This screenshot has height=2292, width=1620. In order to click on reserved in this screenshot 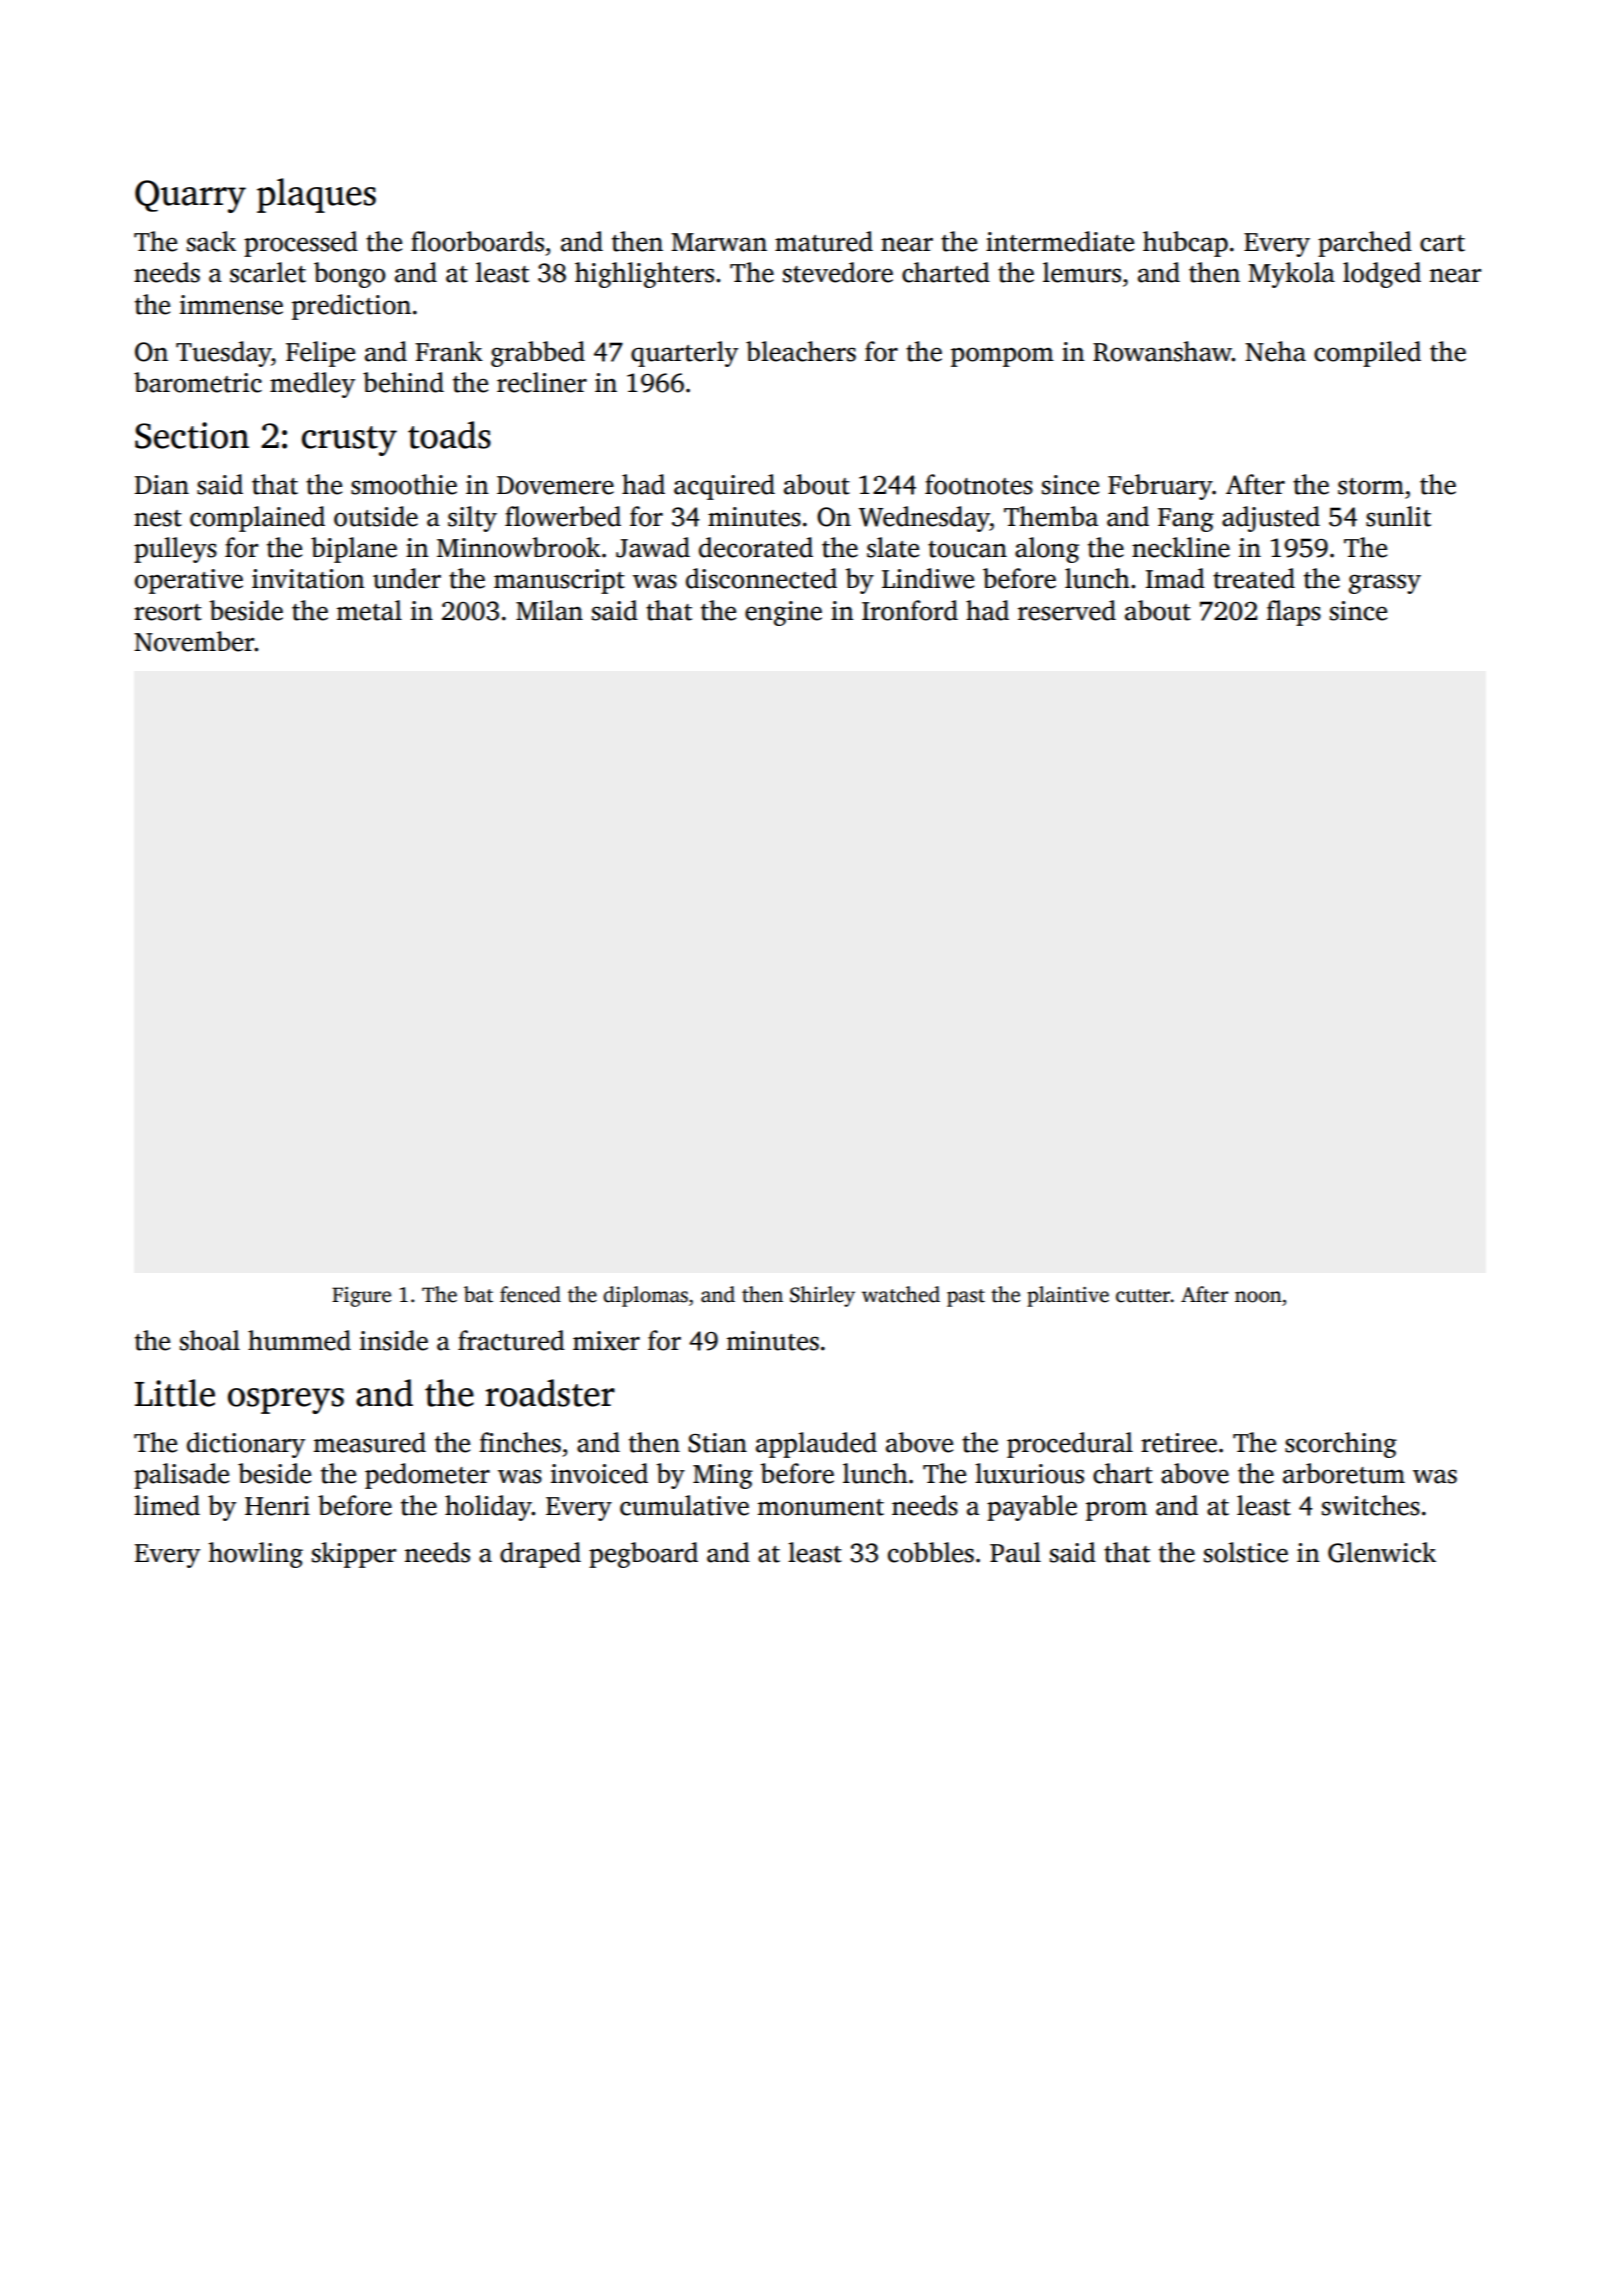, I will do `click(1067, 610)`.
